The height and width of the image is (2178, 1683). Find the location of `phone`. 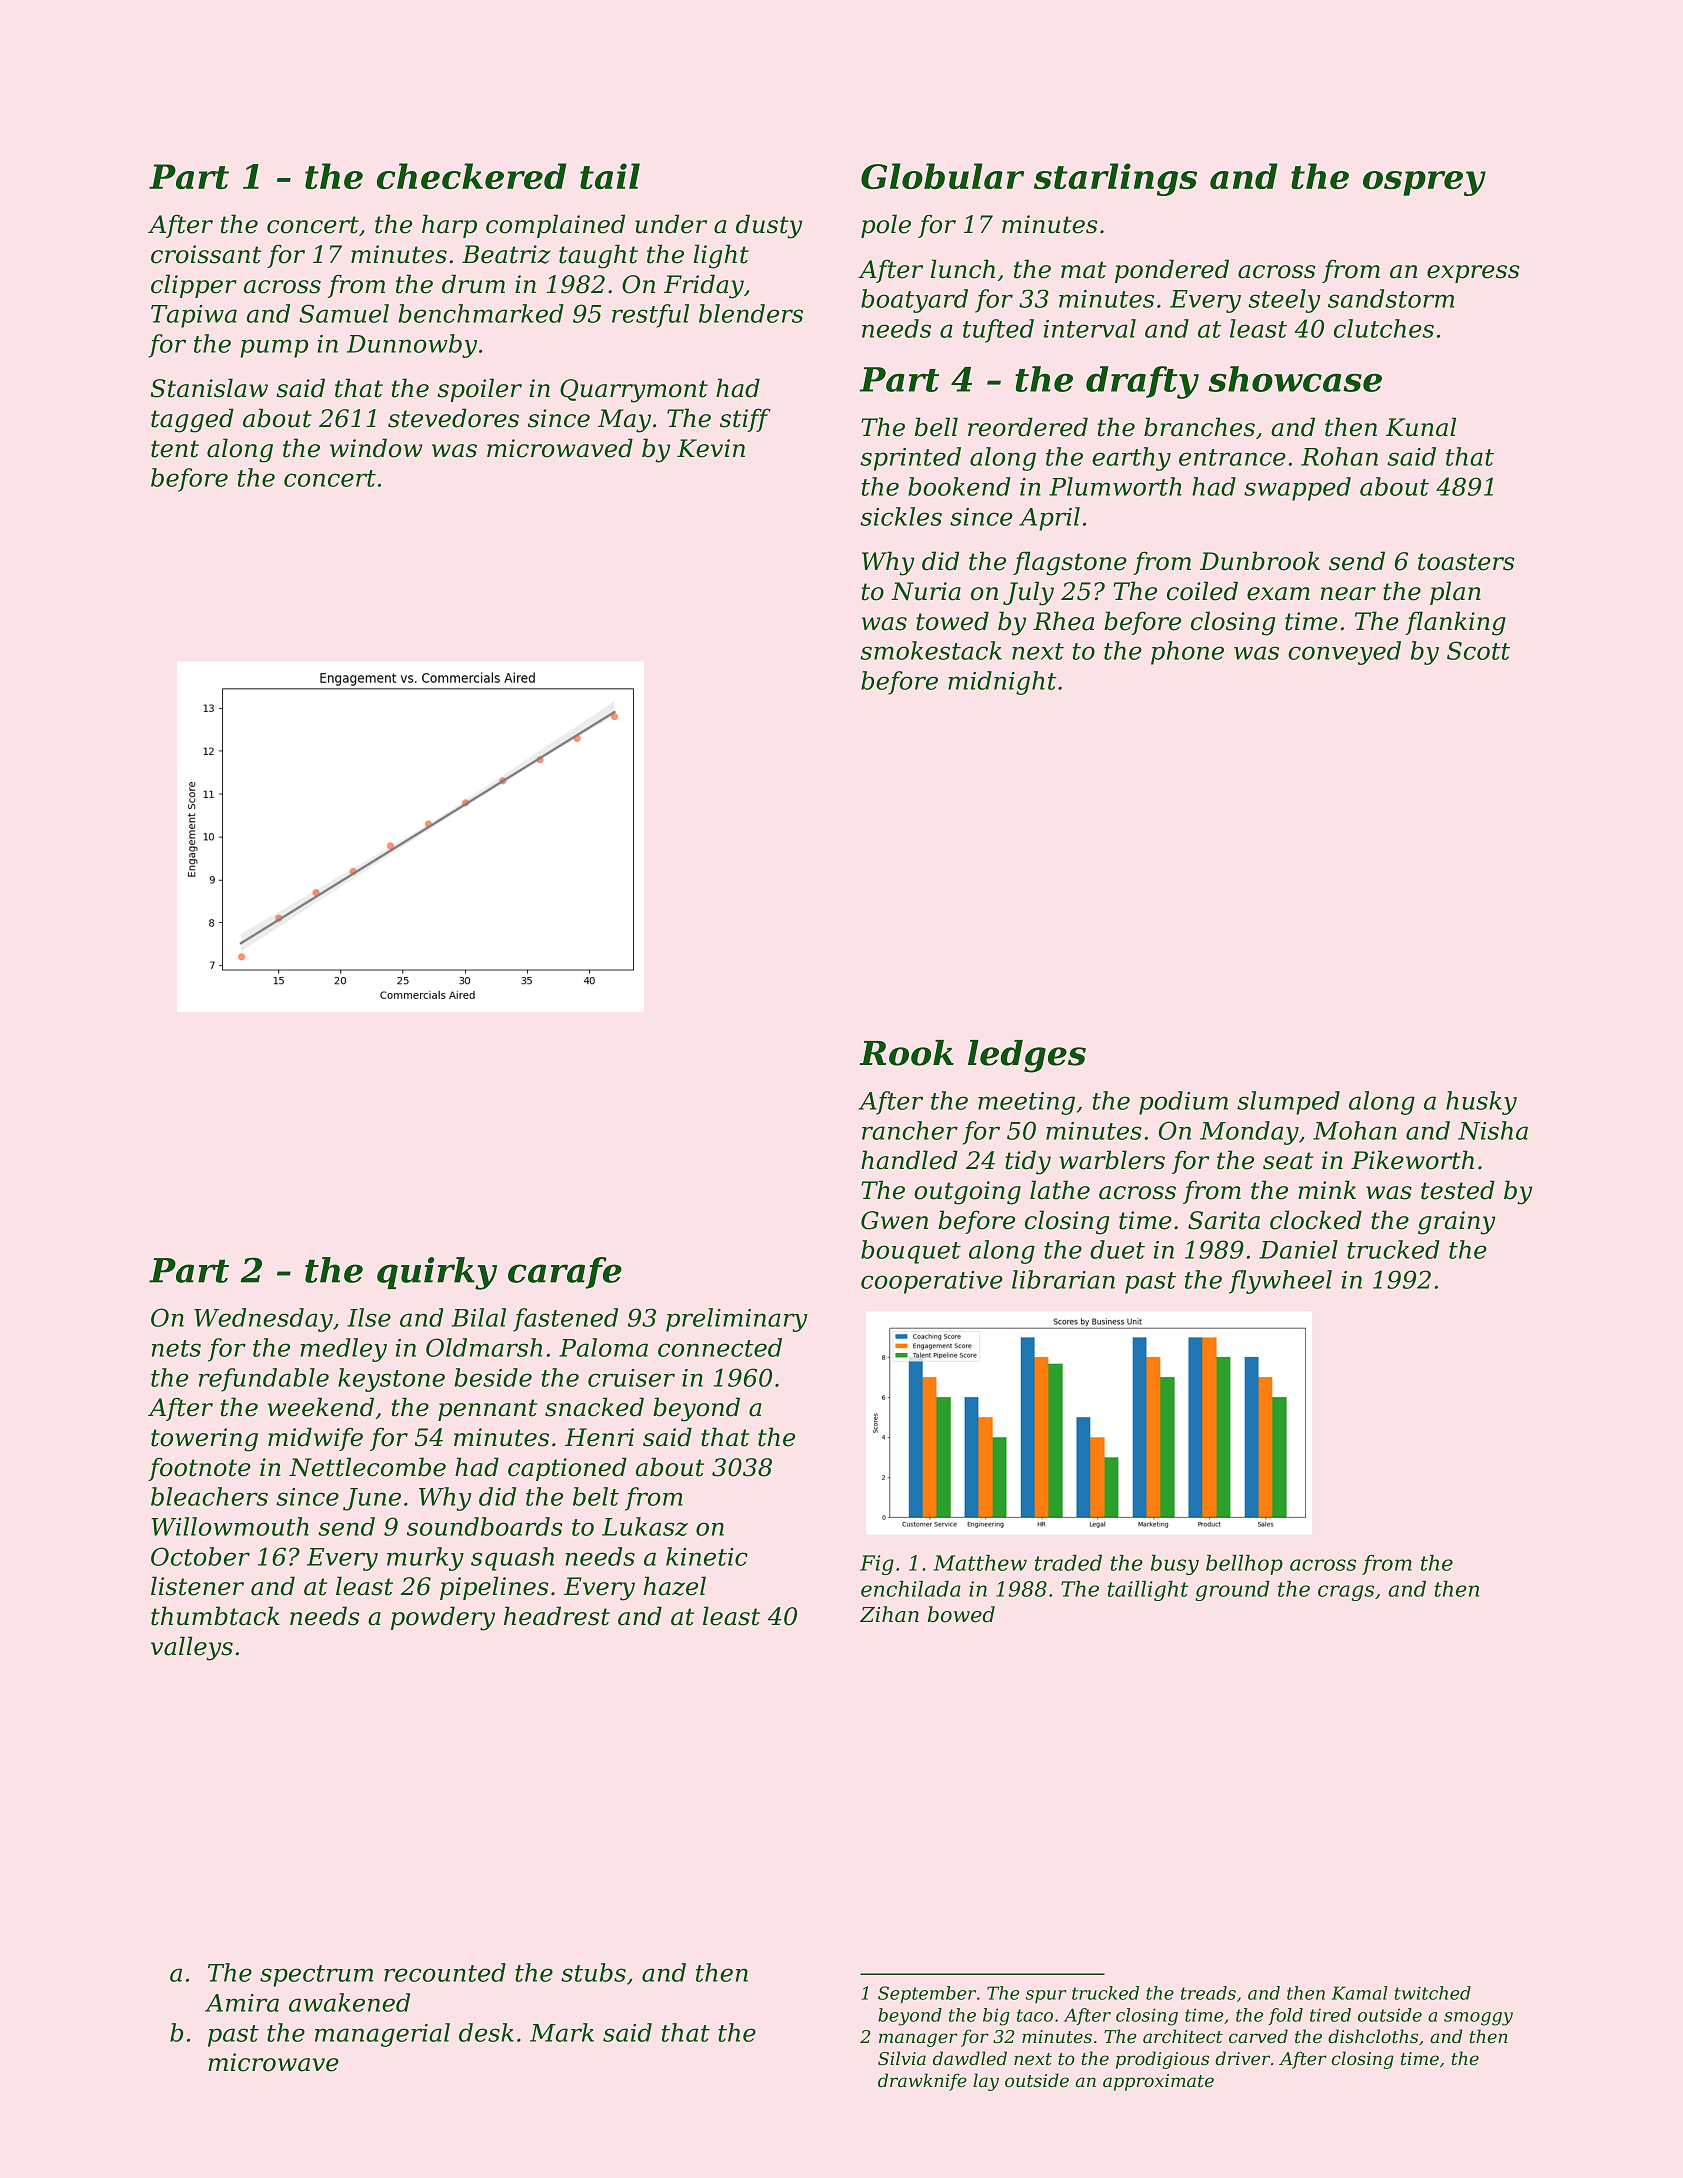

phone is located at coordinates (1187, 653).
